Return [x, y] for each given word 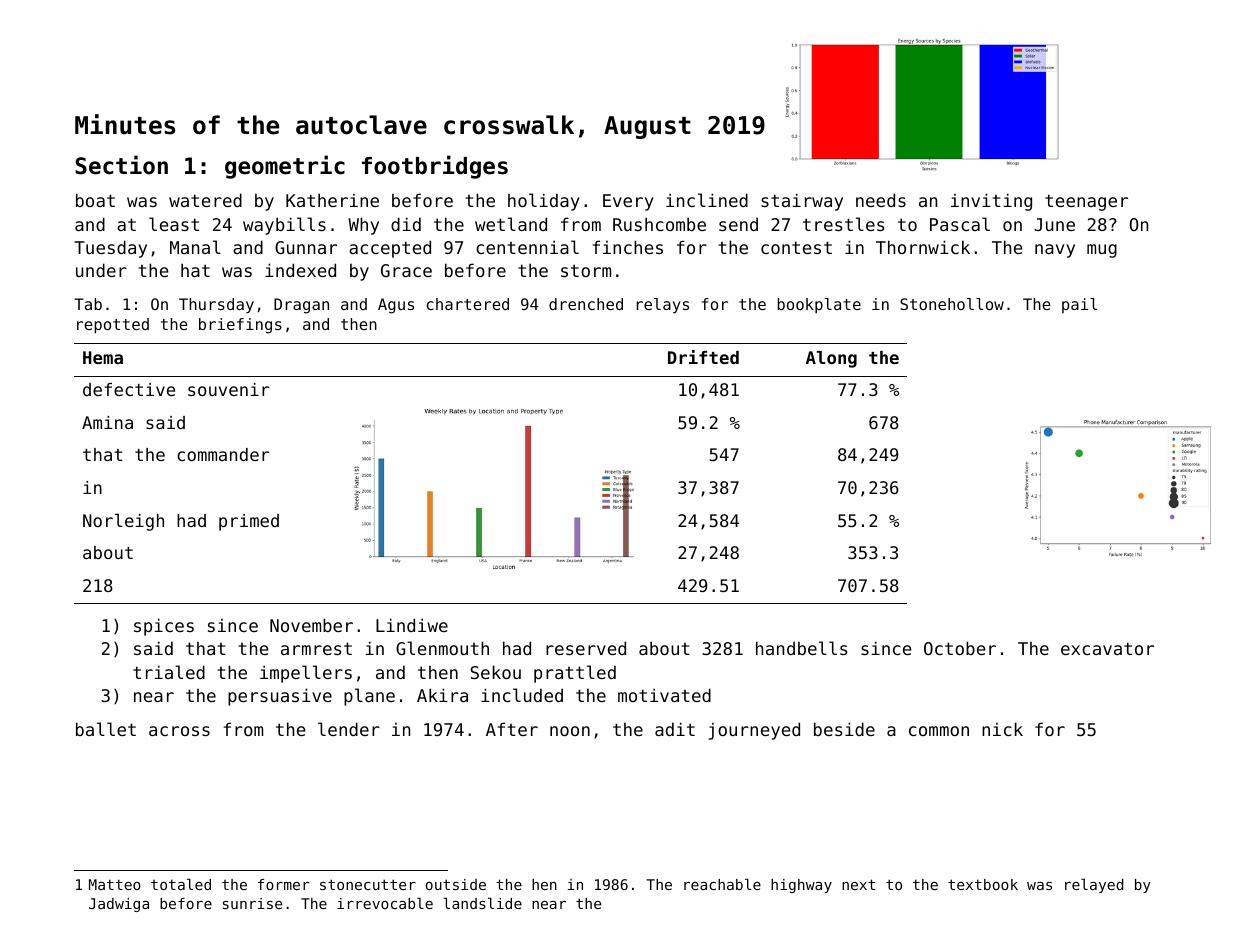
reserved [586, 648]
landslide [482, 903]
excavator [1107, 648]
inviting [991, 202]
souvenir [229, 389]
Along [831, 359]
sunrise [252, 903]
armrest [316, 648]
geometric [285, 167]
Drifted [703, 357]
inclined [707, 200]
